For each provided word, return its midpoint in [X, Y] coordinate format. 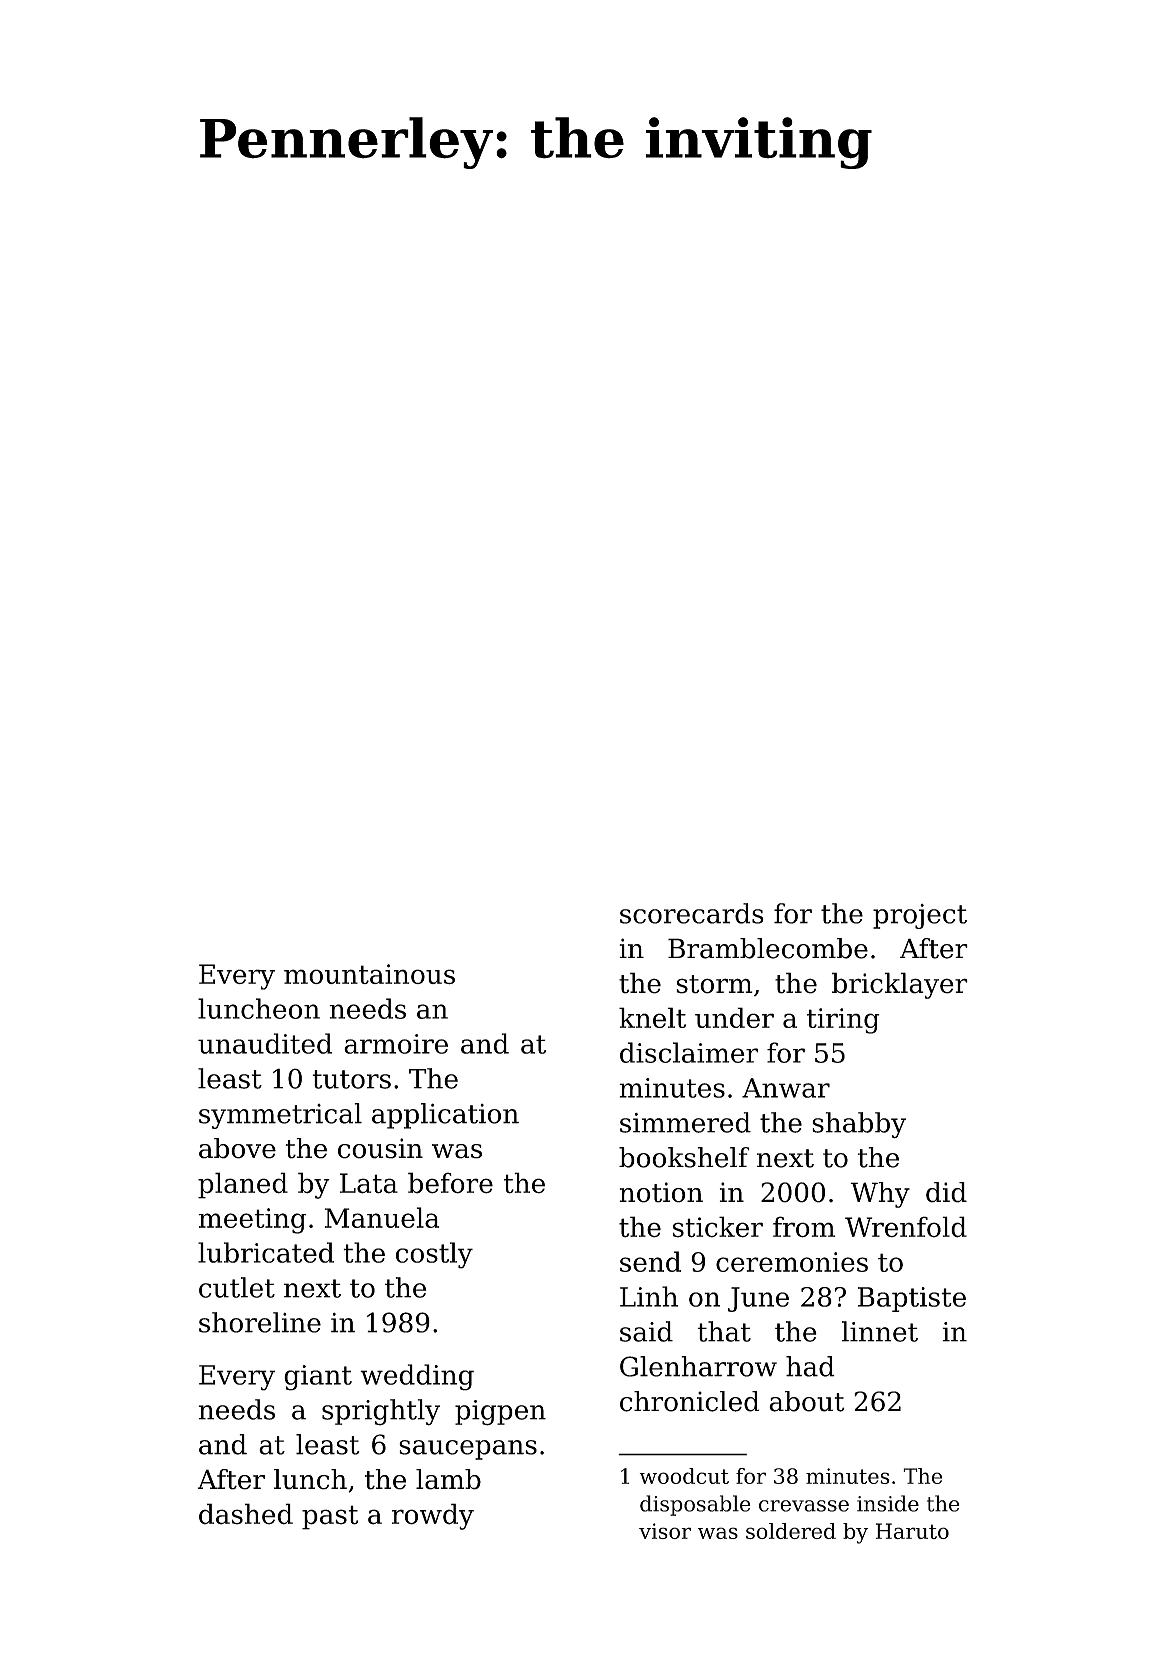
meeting [252, 1221]
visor [665, 1531]
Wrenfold [906, 1227]
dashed [246, 1514]
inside [888, 1503]
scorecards [692, 913]
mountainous [369, 974]
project [920, 916]
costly [434, 1255]
